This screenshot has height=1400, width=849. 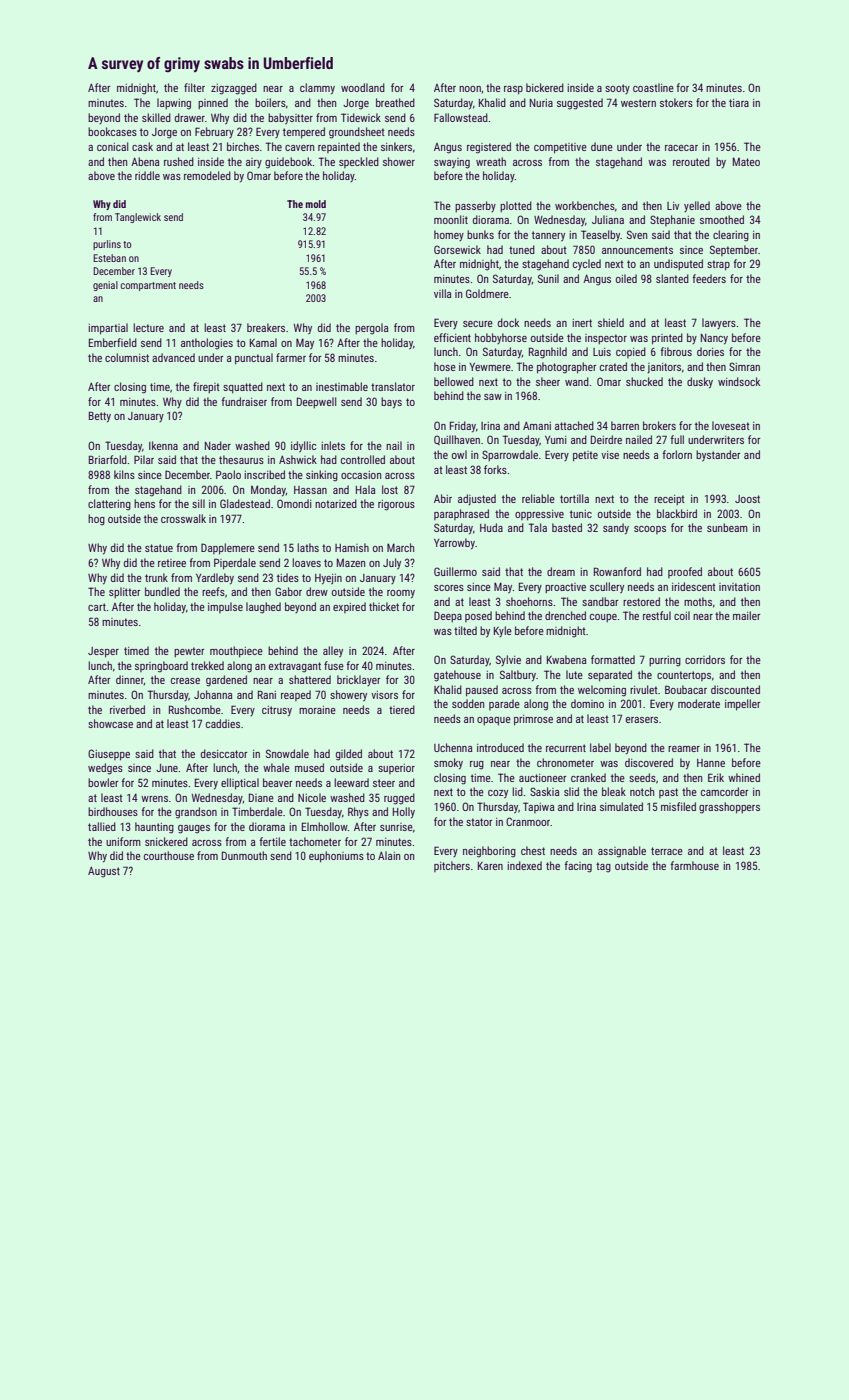 What do you see at coordinates (257, 811) in the screenshot?
I see `Timberdale` at bounding box center [257, 811].
